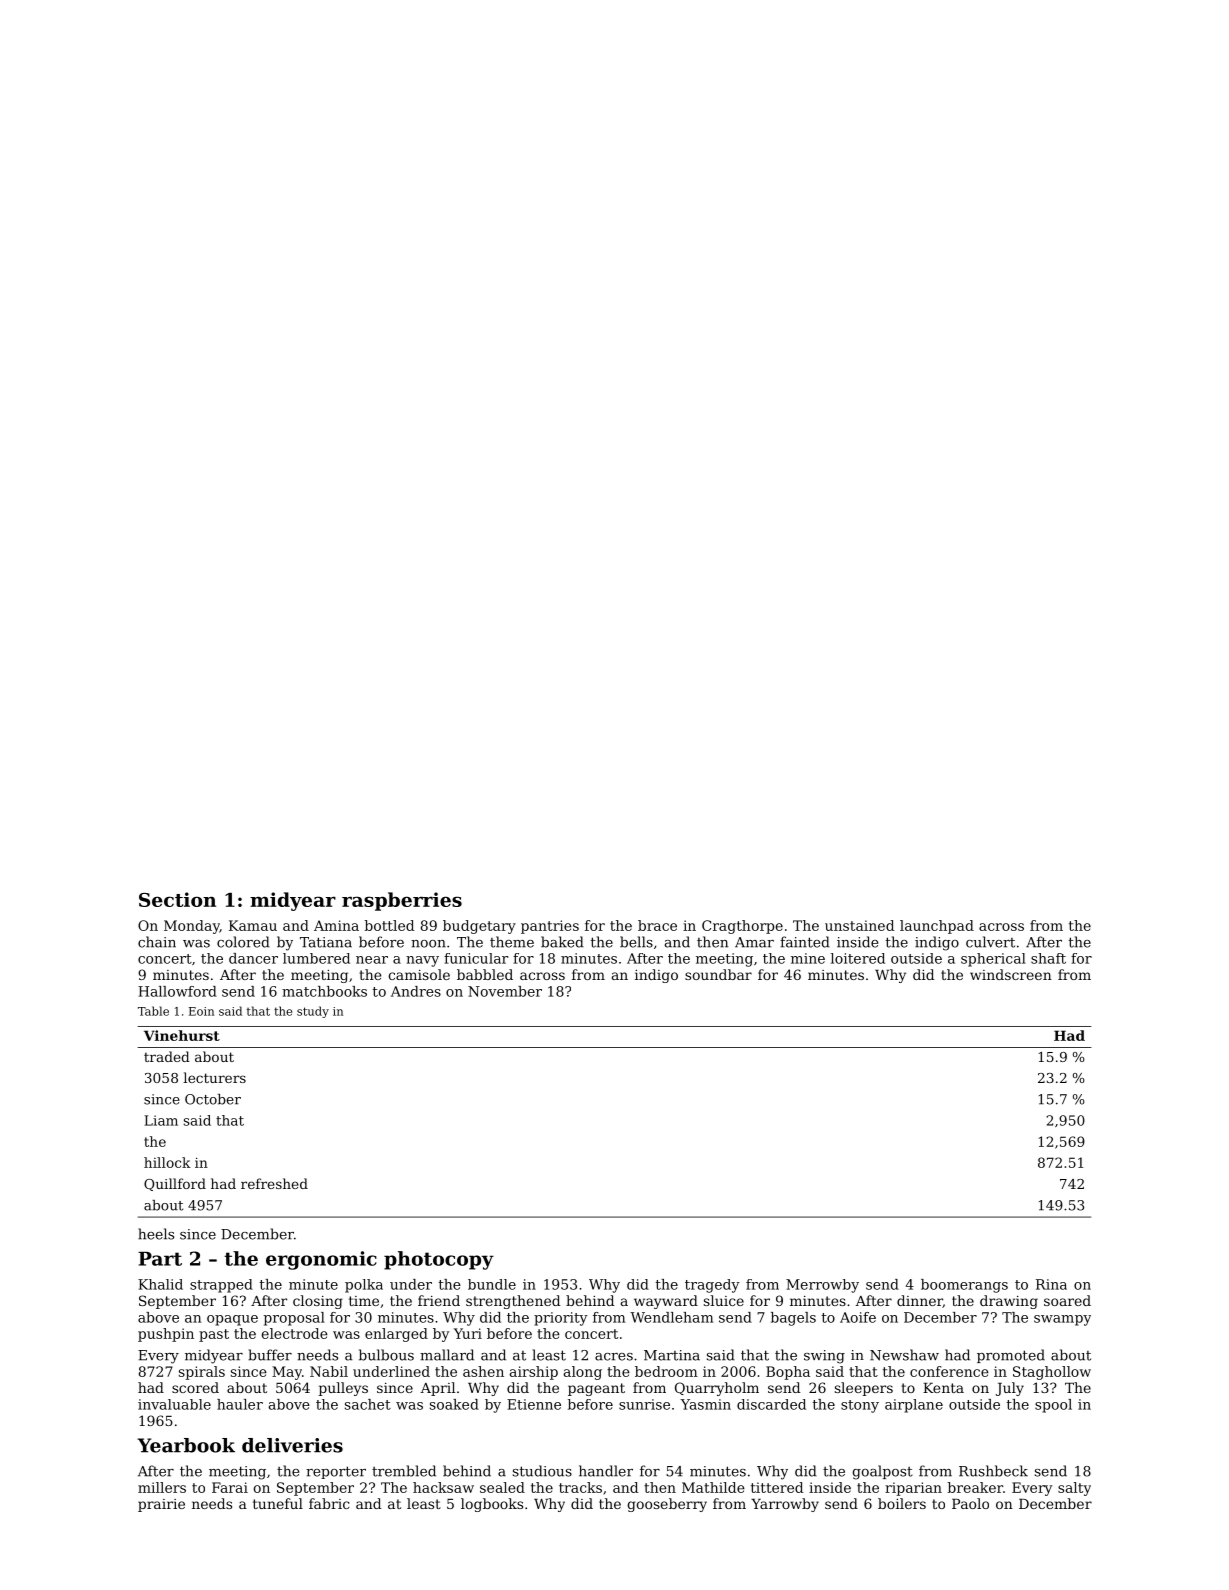 The height and width of the screenshot is (1590, 1229). I want to click on heels, so click(156, 1234).
